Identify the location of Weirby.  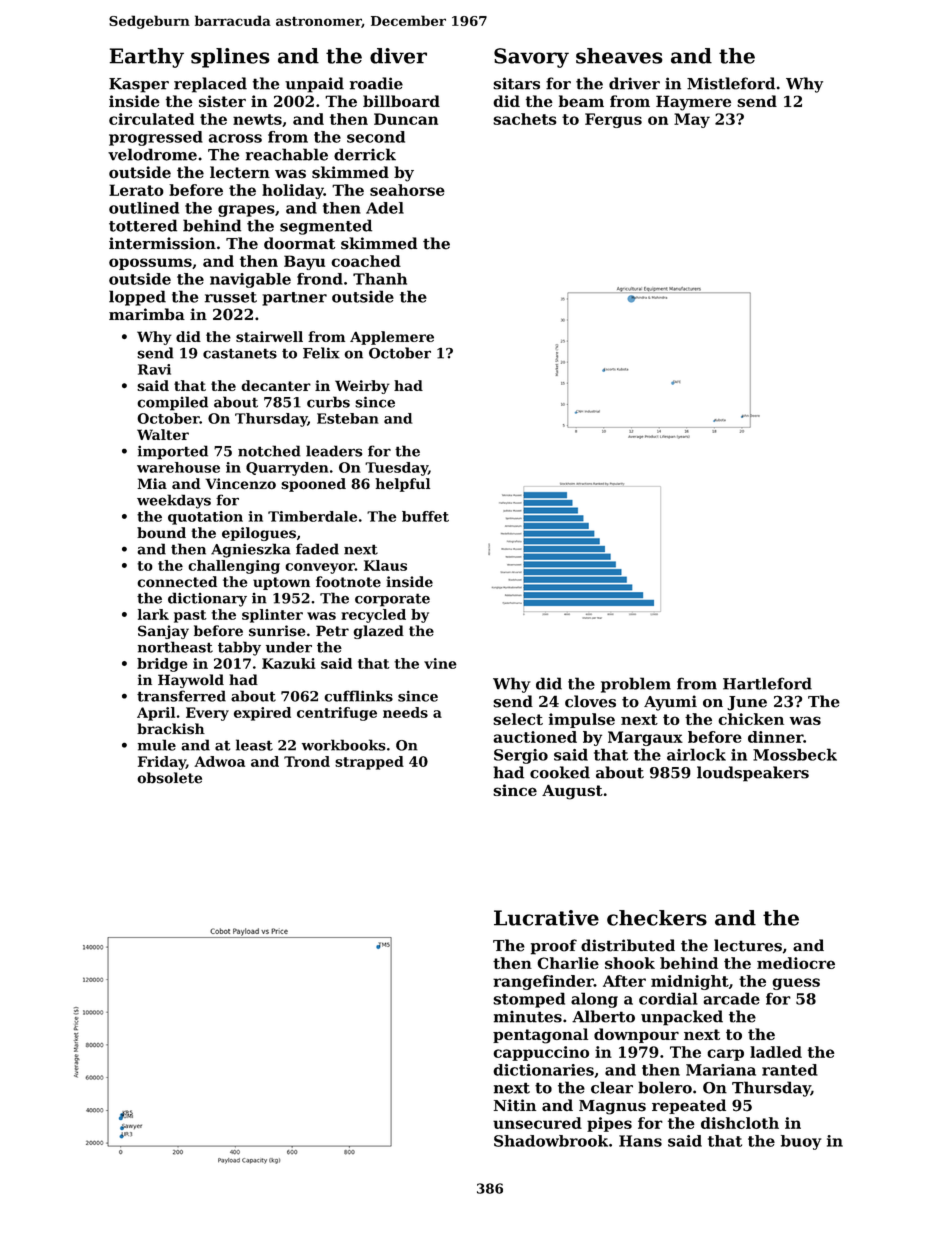
(362, 387).
